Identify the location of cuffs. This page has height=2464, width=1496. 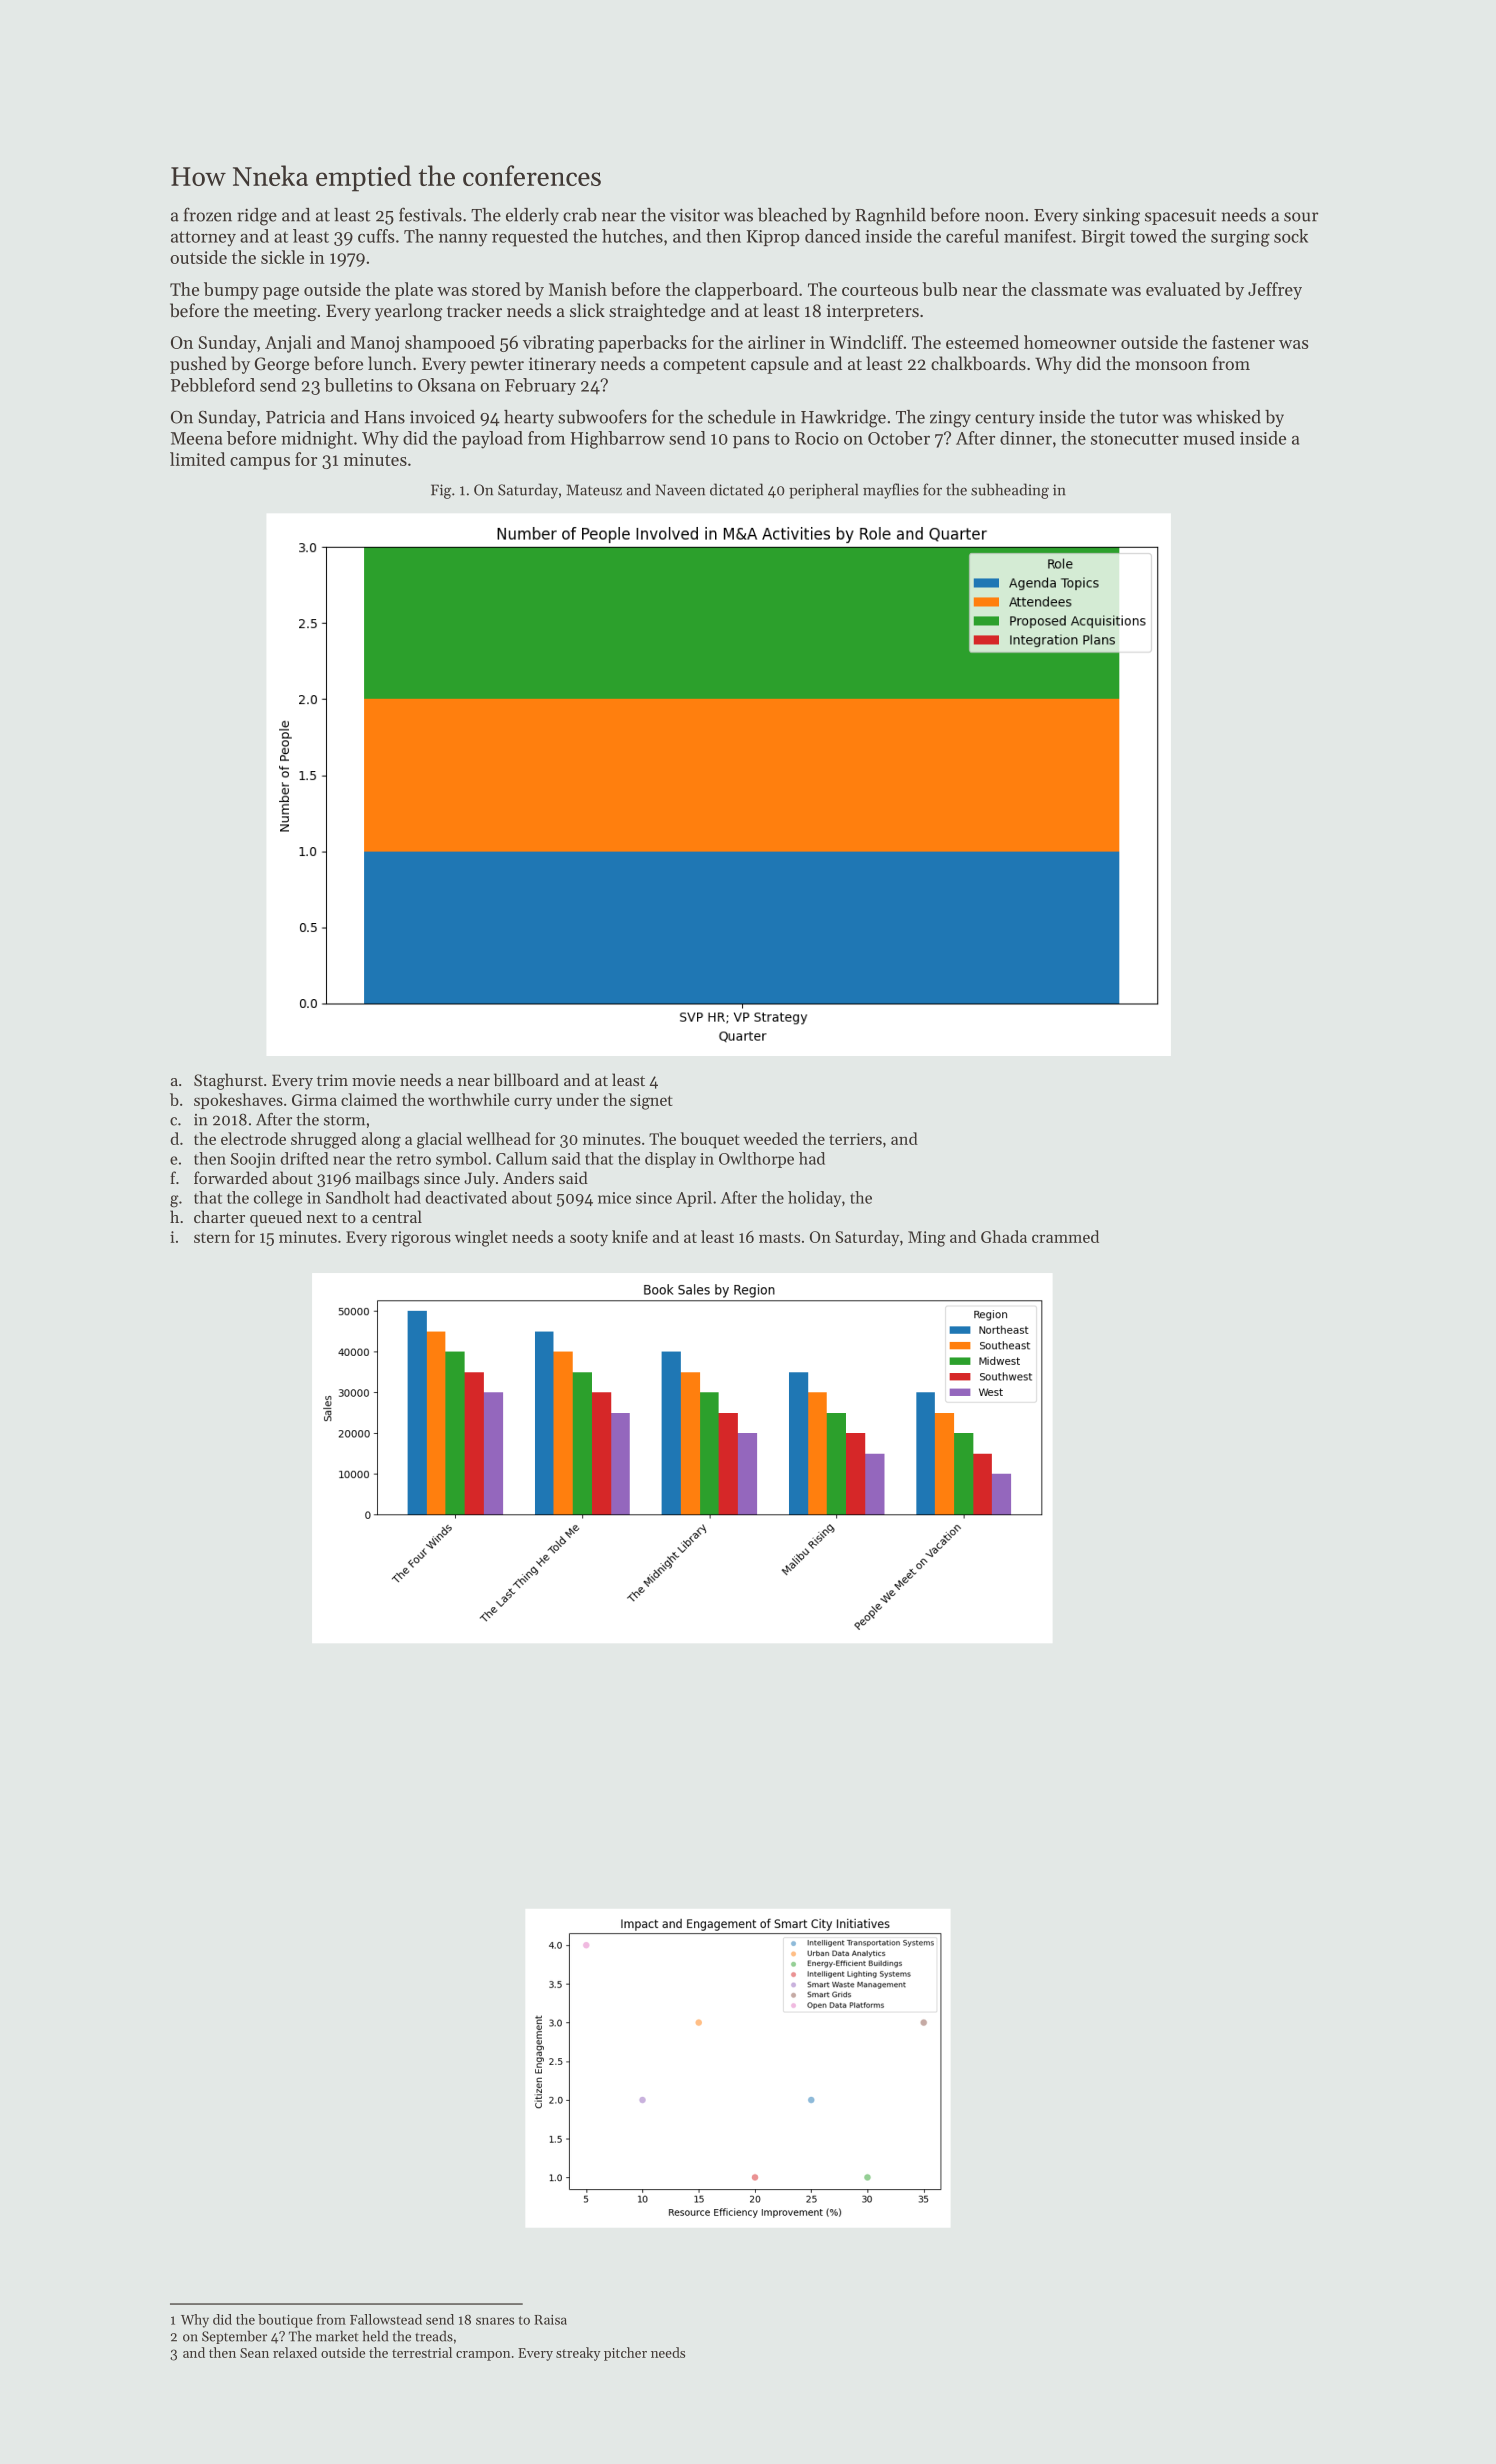
(376, 236).
